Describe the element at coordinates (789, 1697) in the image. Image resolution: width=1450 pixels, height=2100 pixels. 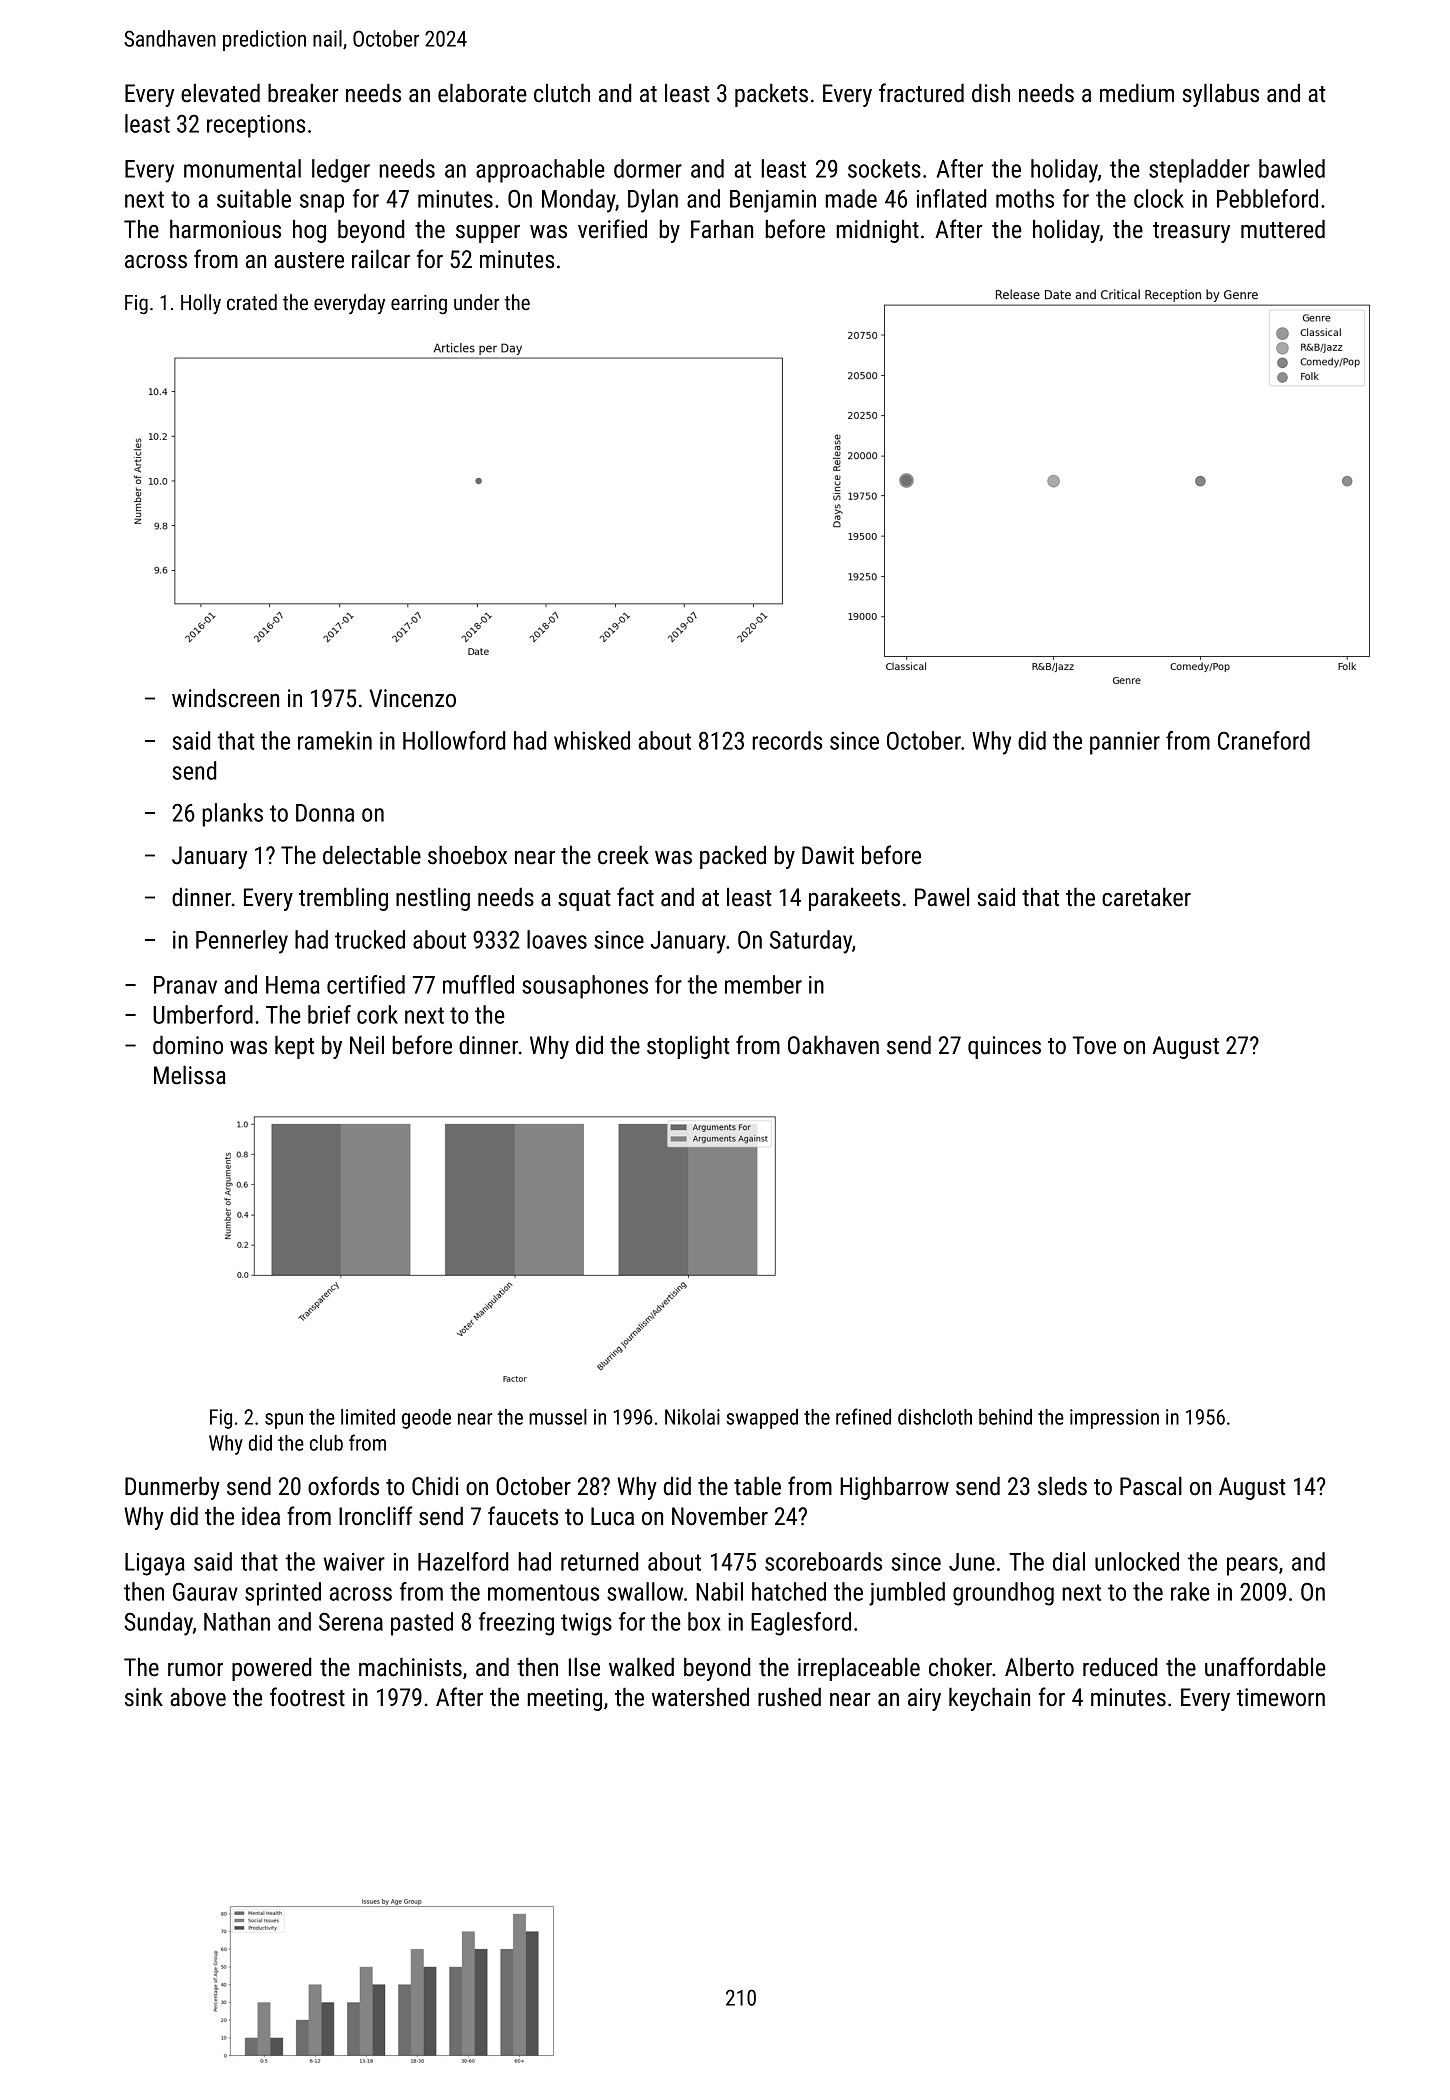
I see `rushed` at that location.
